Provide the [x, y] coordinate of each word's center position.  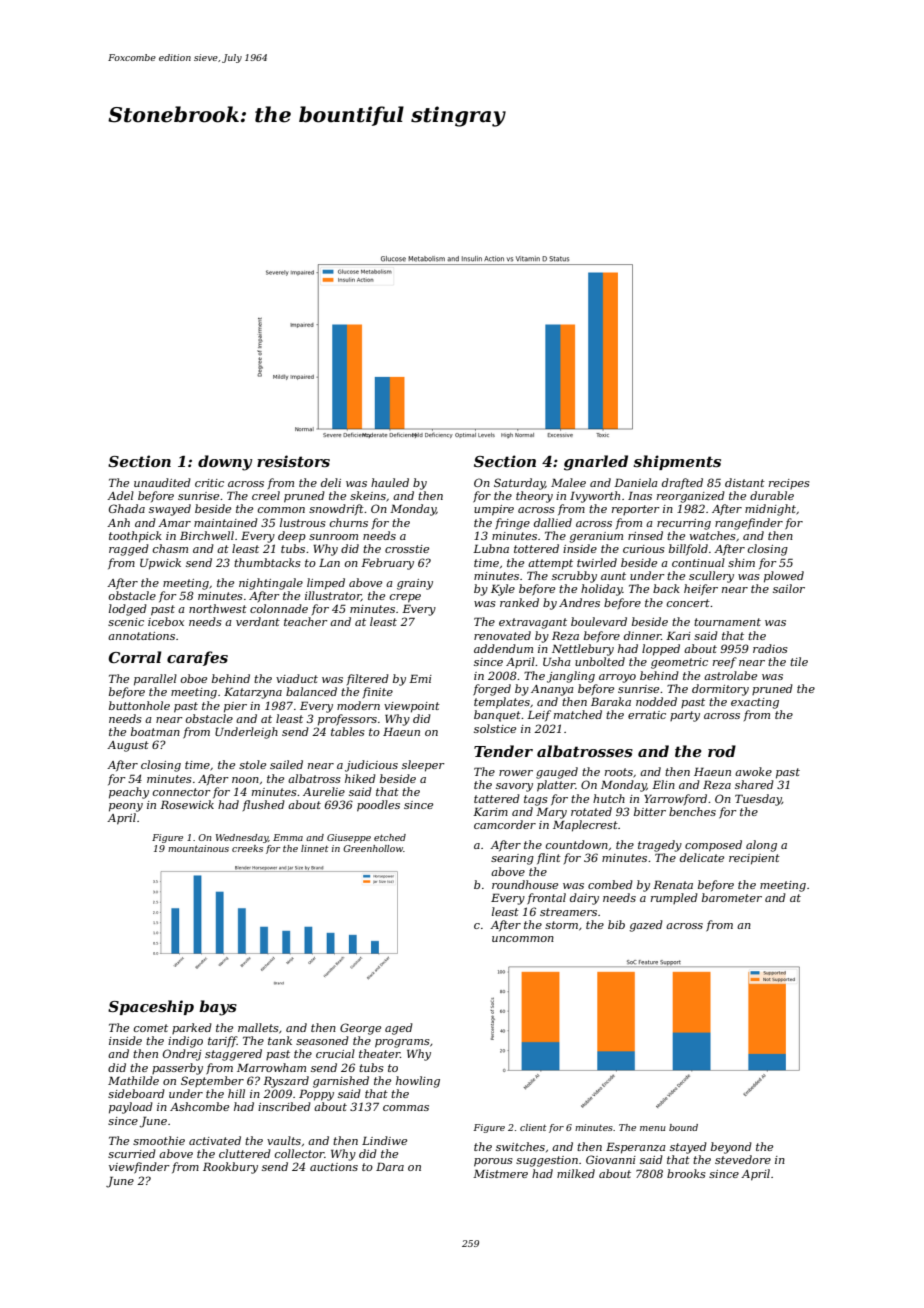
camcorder [505, 824]
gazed [646, 926]
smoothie [159, 1140]
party [685, 716]
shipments [677, 462]
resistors [293, 461]
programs [402, 1043]
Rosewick [187, 804]
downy [225, 463]
